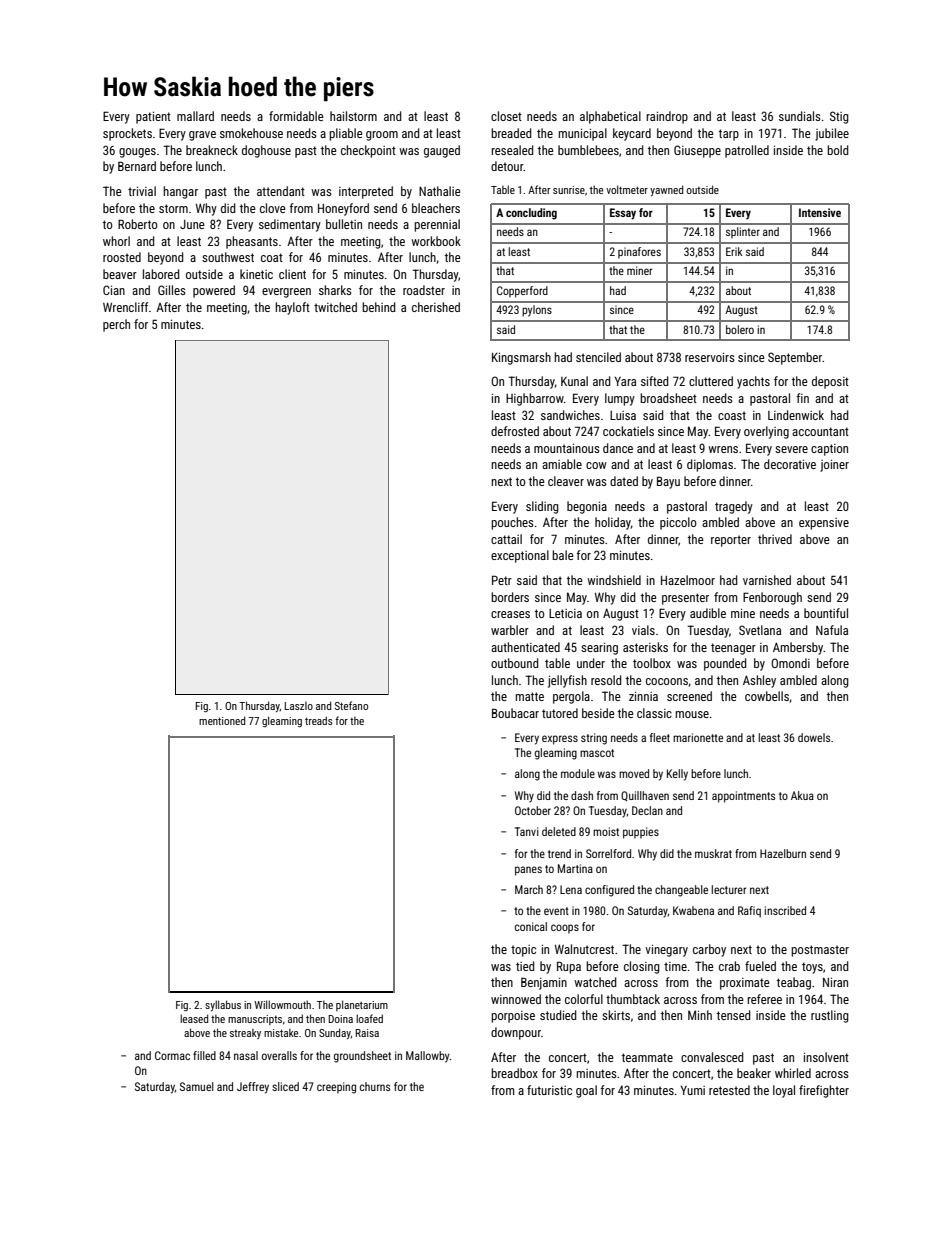  Describe the element at coordinates (195, 116) in the screenshot. I see `mallard` at that location.
